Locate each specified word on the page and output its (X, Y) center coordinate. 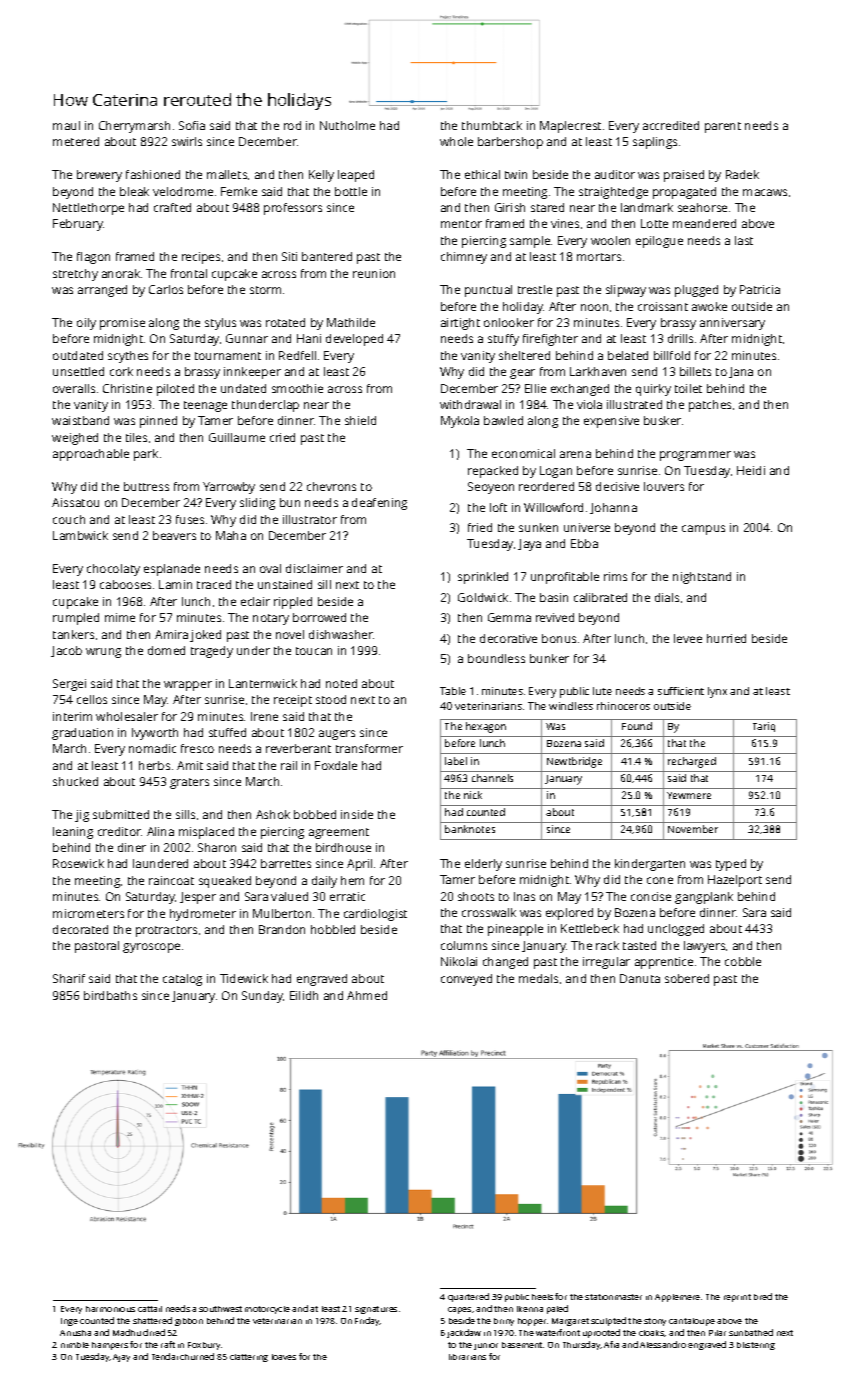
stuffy (503, 340)
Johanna (613, 508)
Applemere (677, 1298)
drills (680, 338)
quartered (468, 1297)
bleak (134, 191)
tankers (73, 634)
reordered (546, 486)
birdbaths (110, 995)
